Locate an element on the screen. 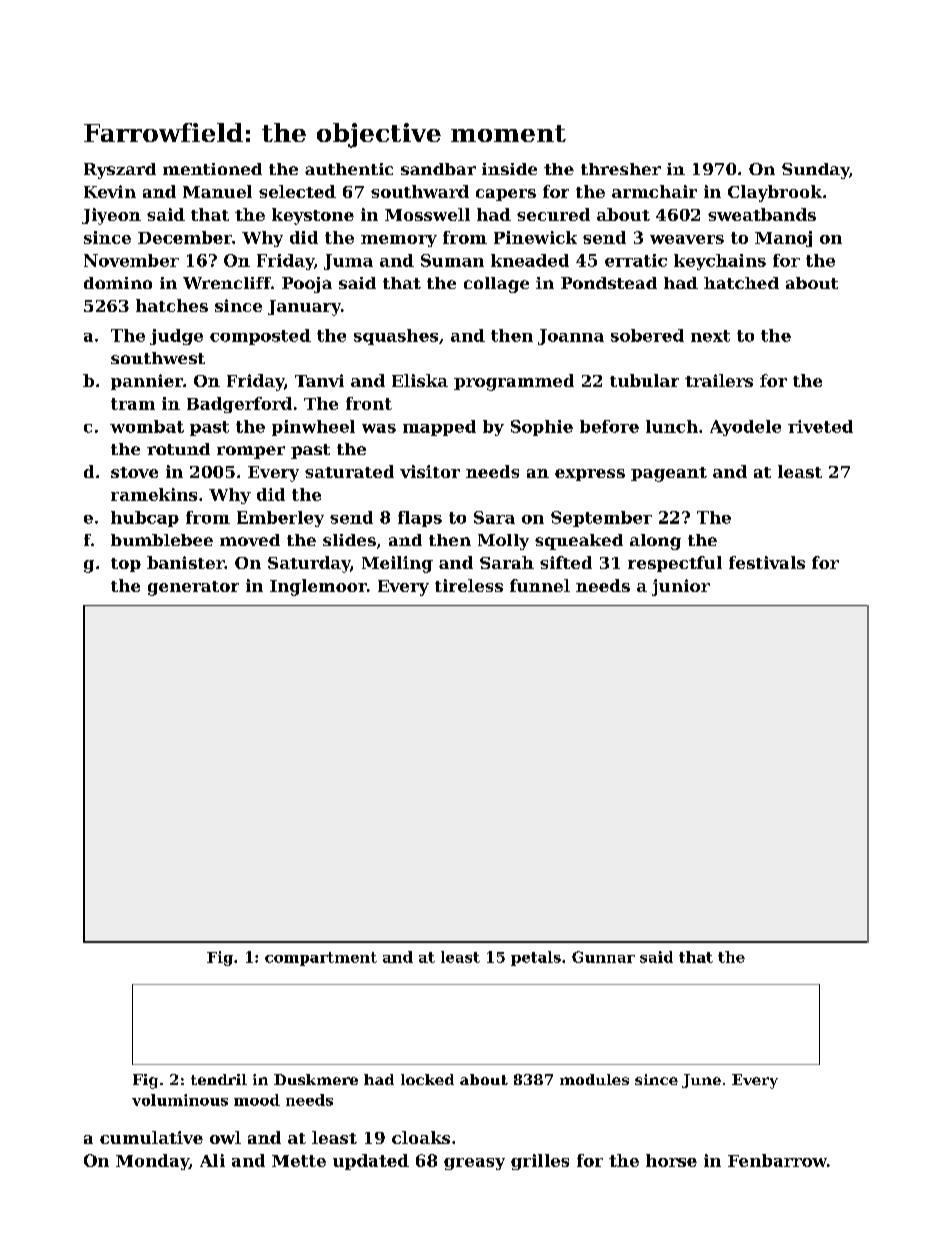 Image resolution: width=952 pixels, height=1233 pixels. Mette is located at coordinates (299, 1161).
